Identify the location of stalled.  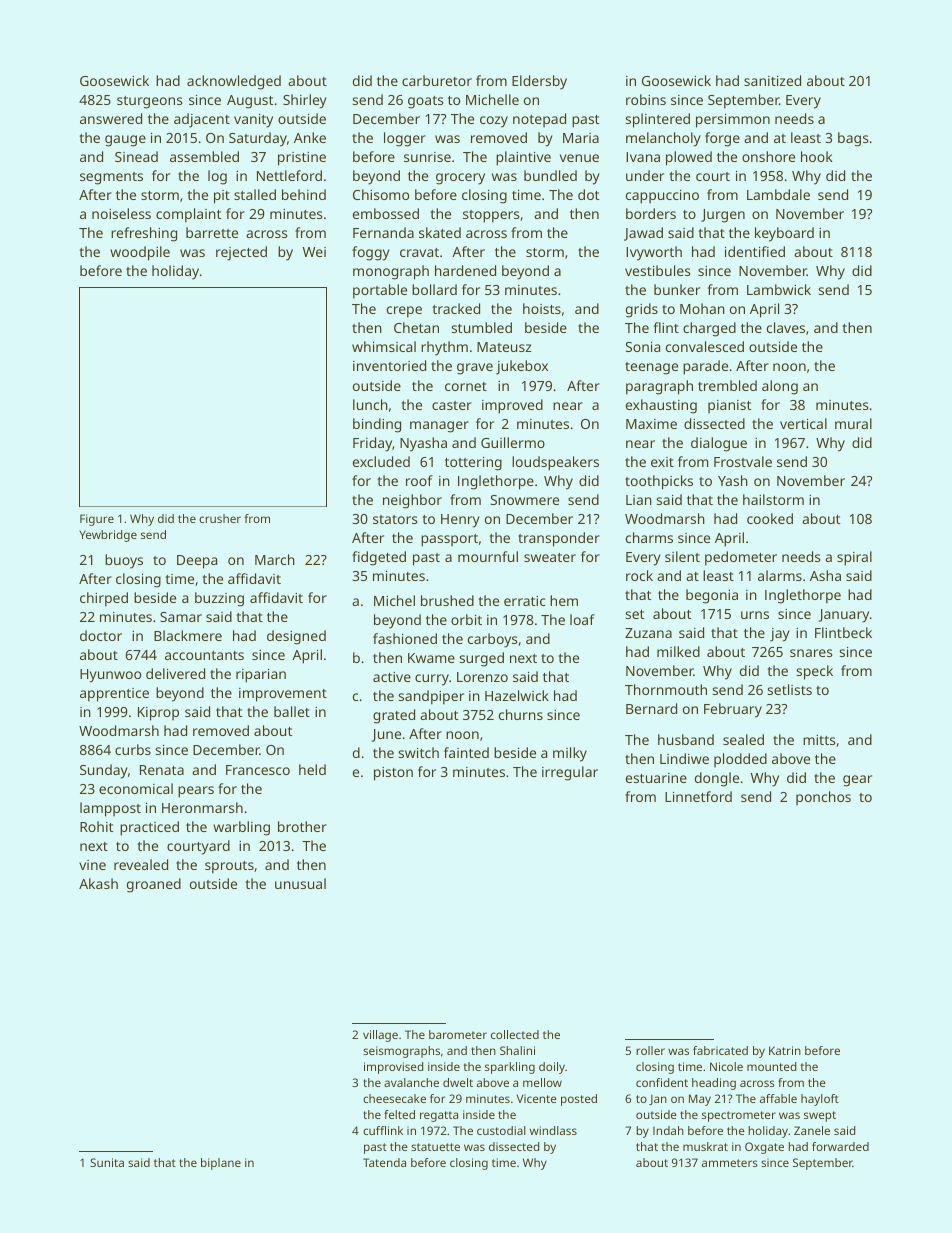
(255, 194).
